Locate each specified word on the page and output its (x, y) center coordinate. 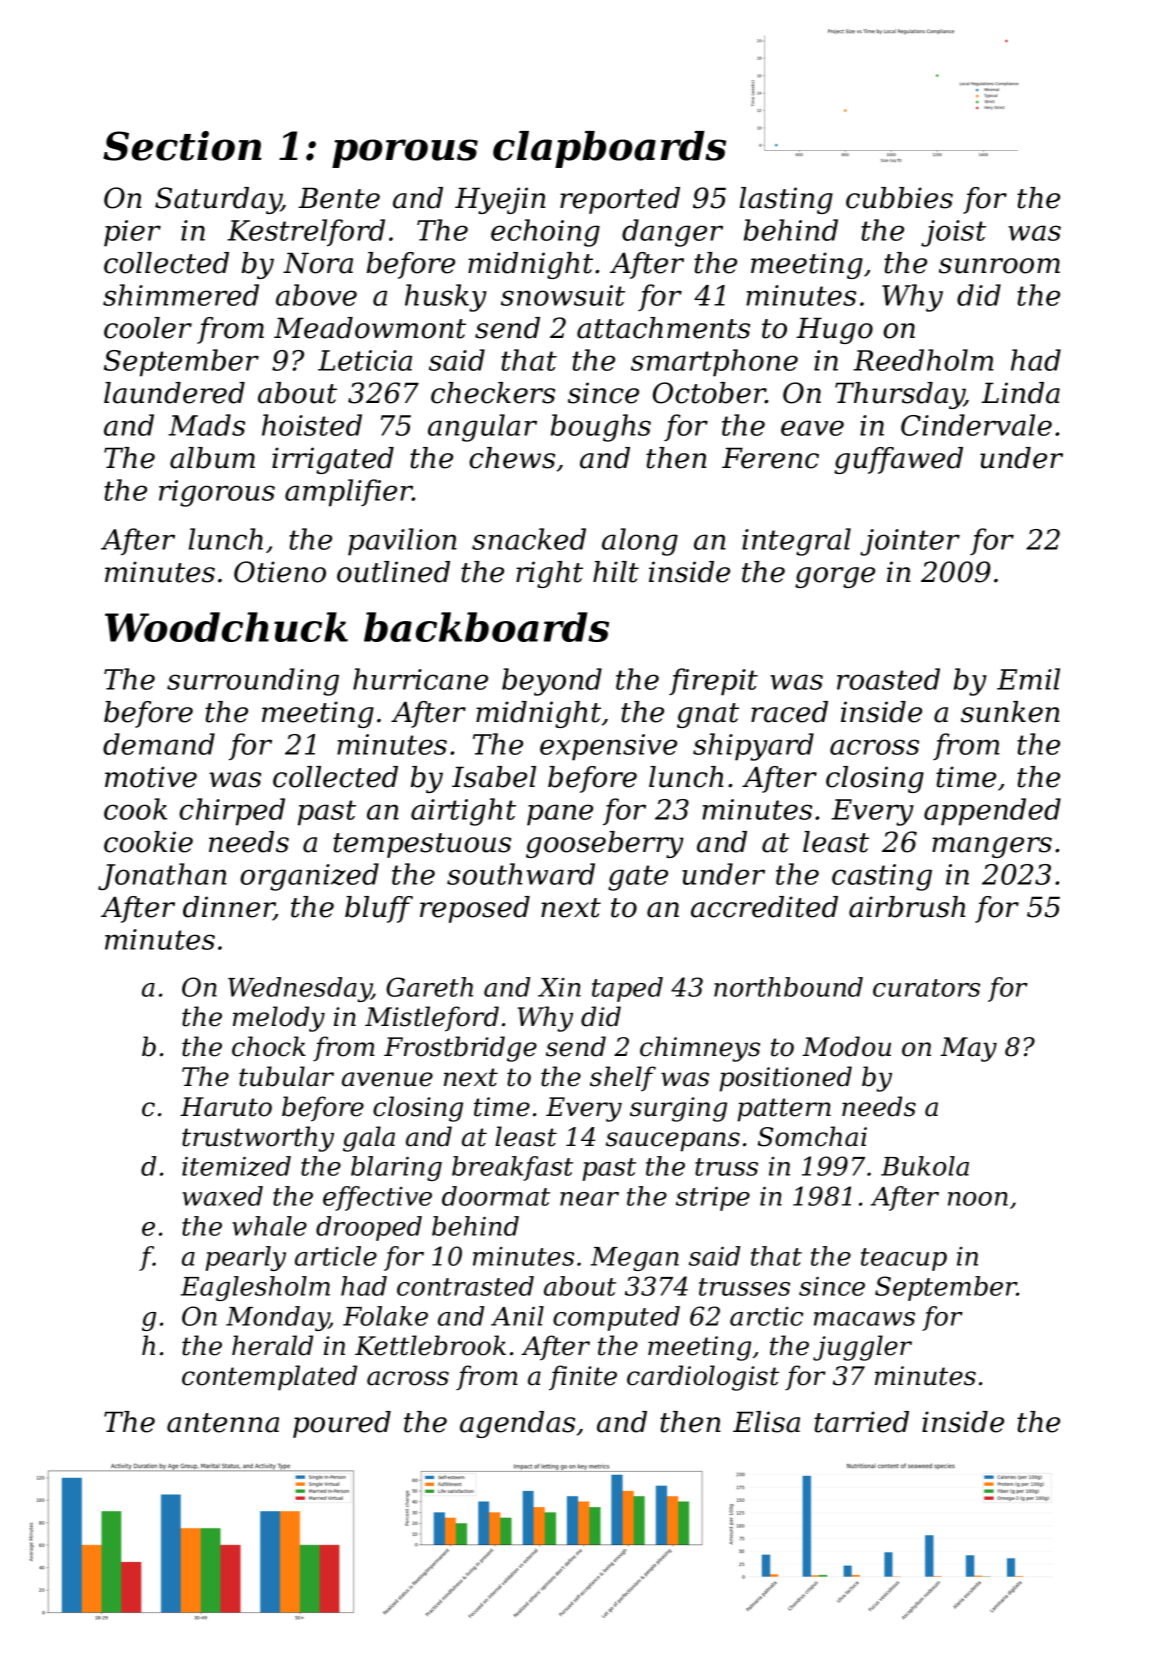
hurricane (420, 679)
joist (953, 233)
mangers (992, 847)
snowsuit (563, 295)
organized (309, 877)
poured (342, 1424)
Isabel (494, 777)
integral (796, 542)
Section (182, 146)
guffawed (898, 460)
